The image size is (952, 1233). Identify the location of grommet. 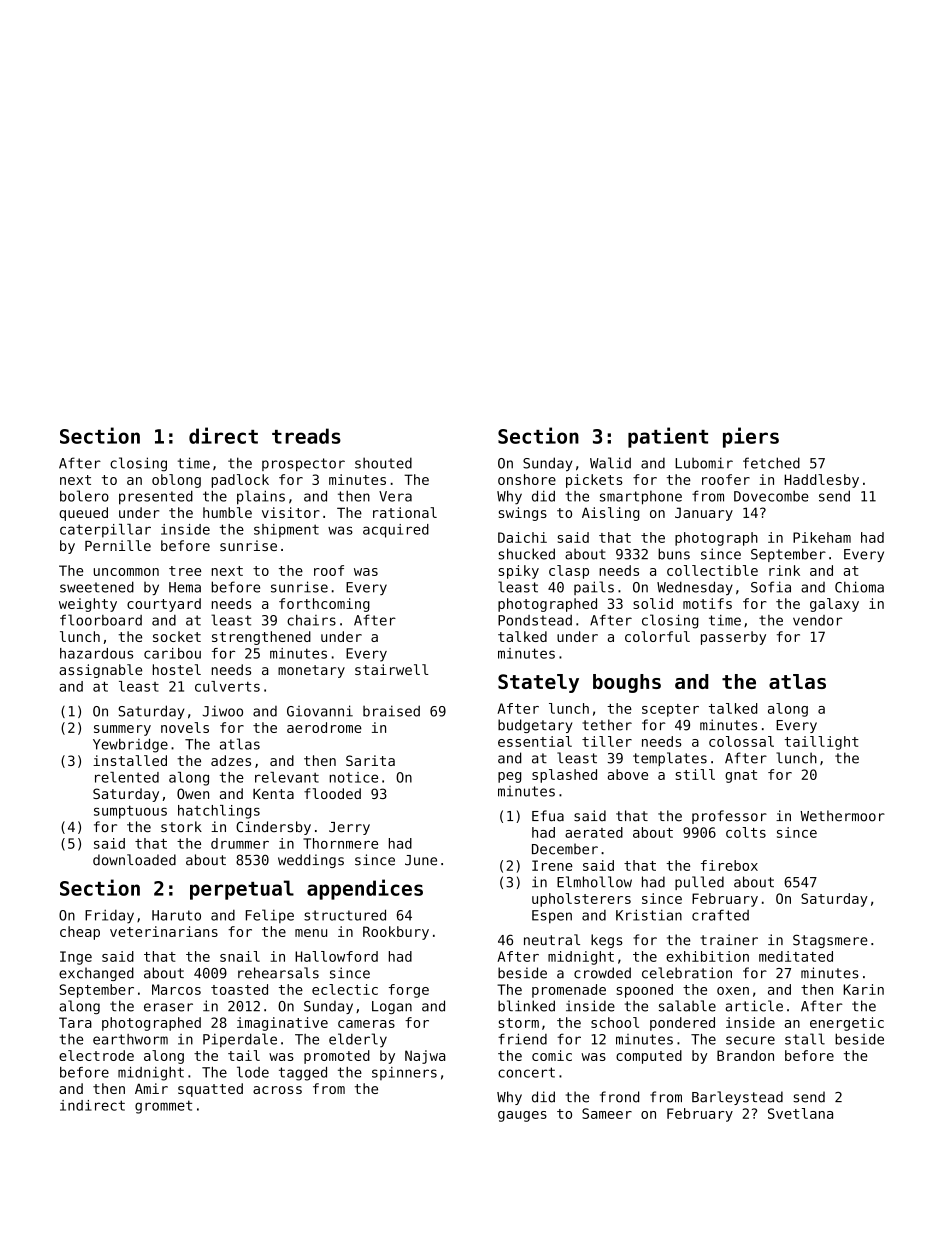
(163, 1107).
